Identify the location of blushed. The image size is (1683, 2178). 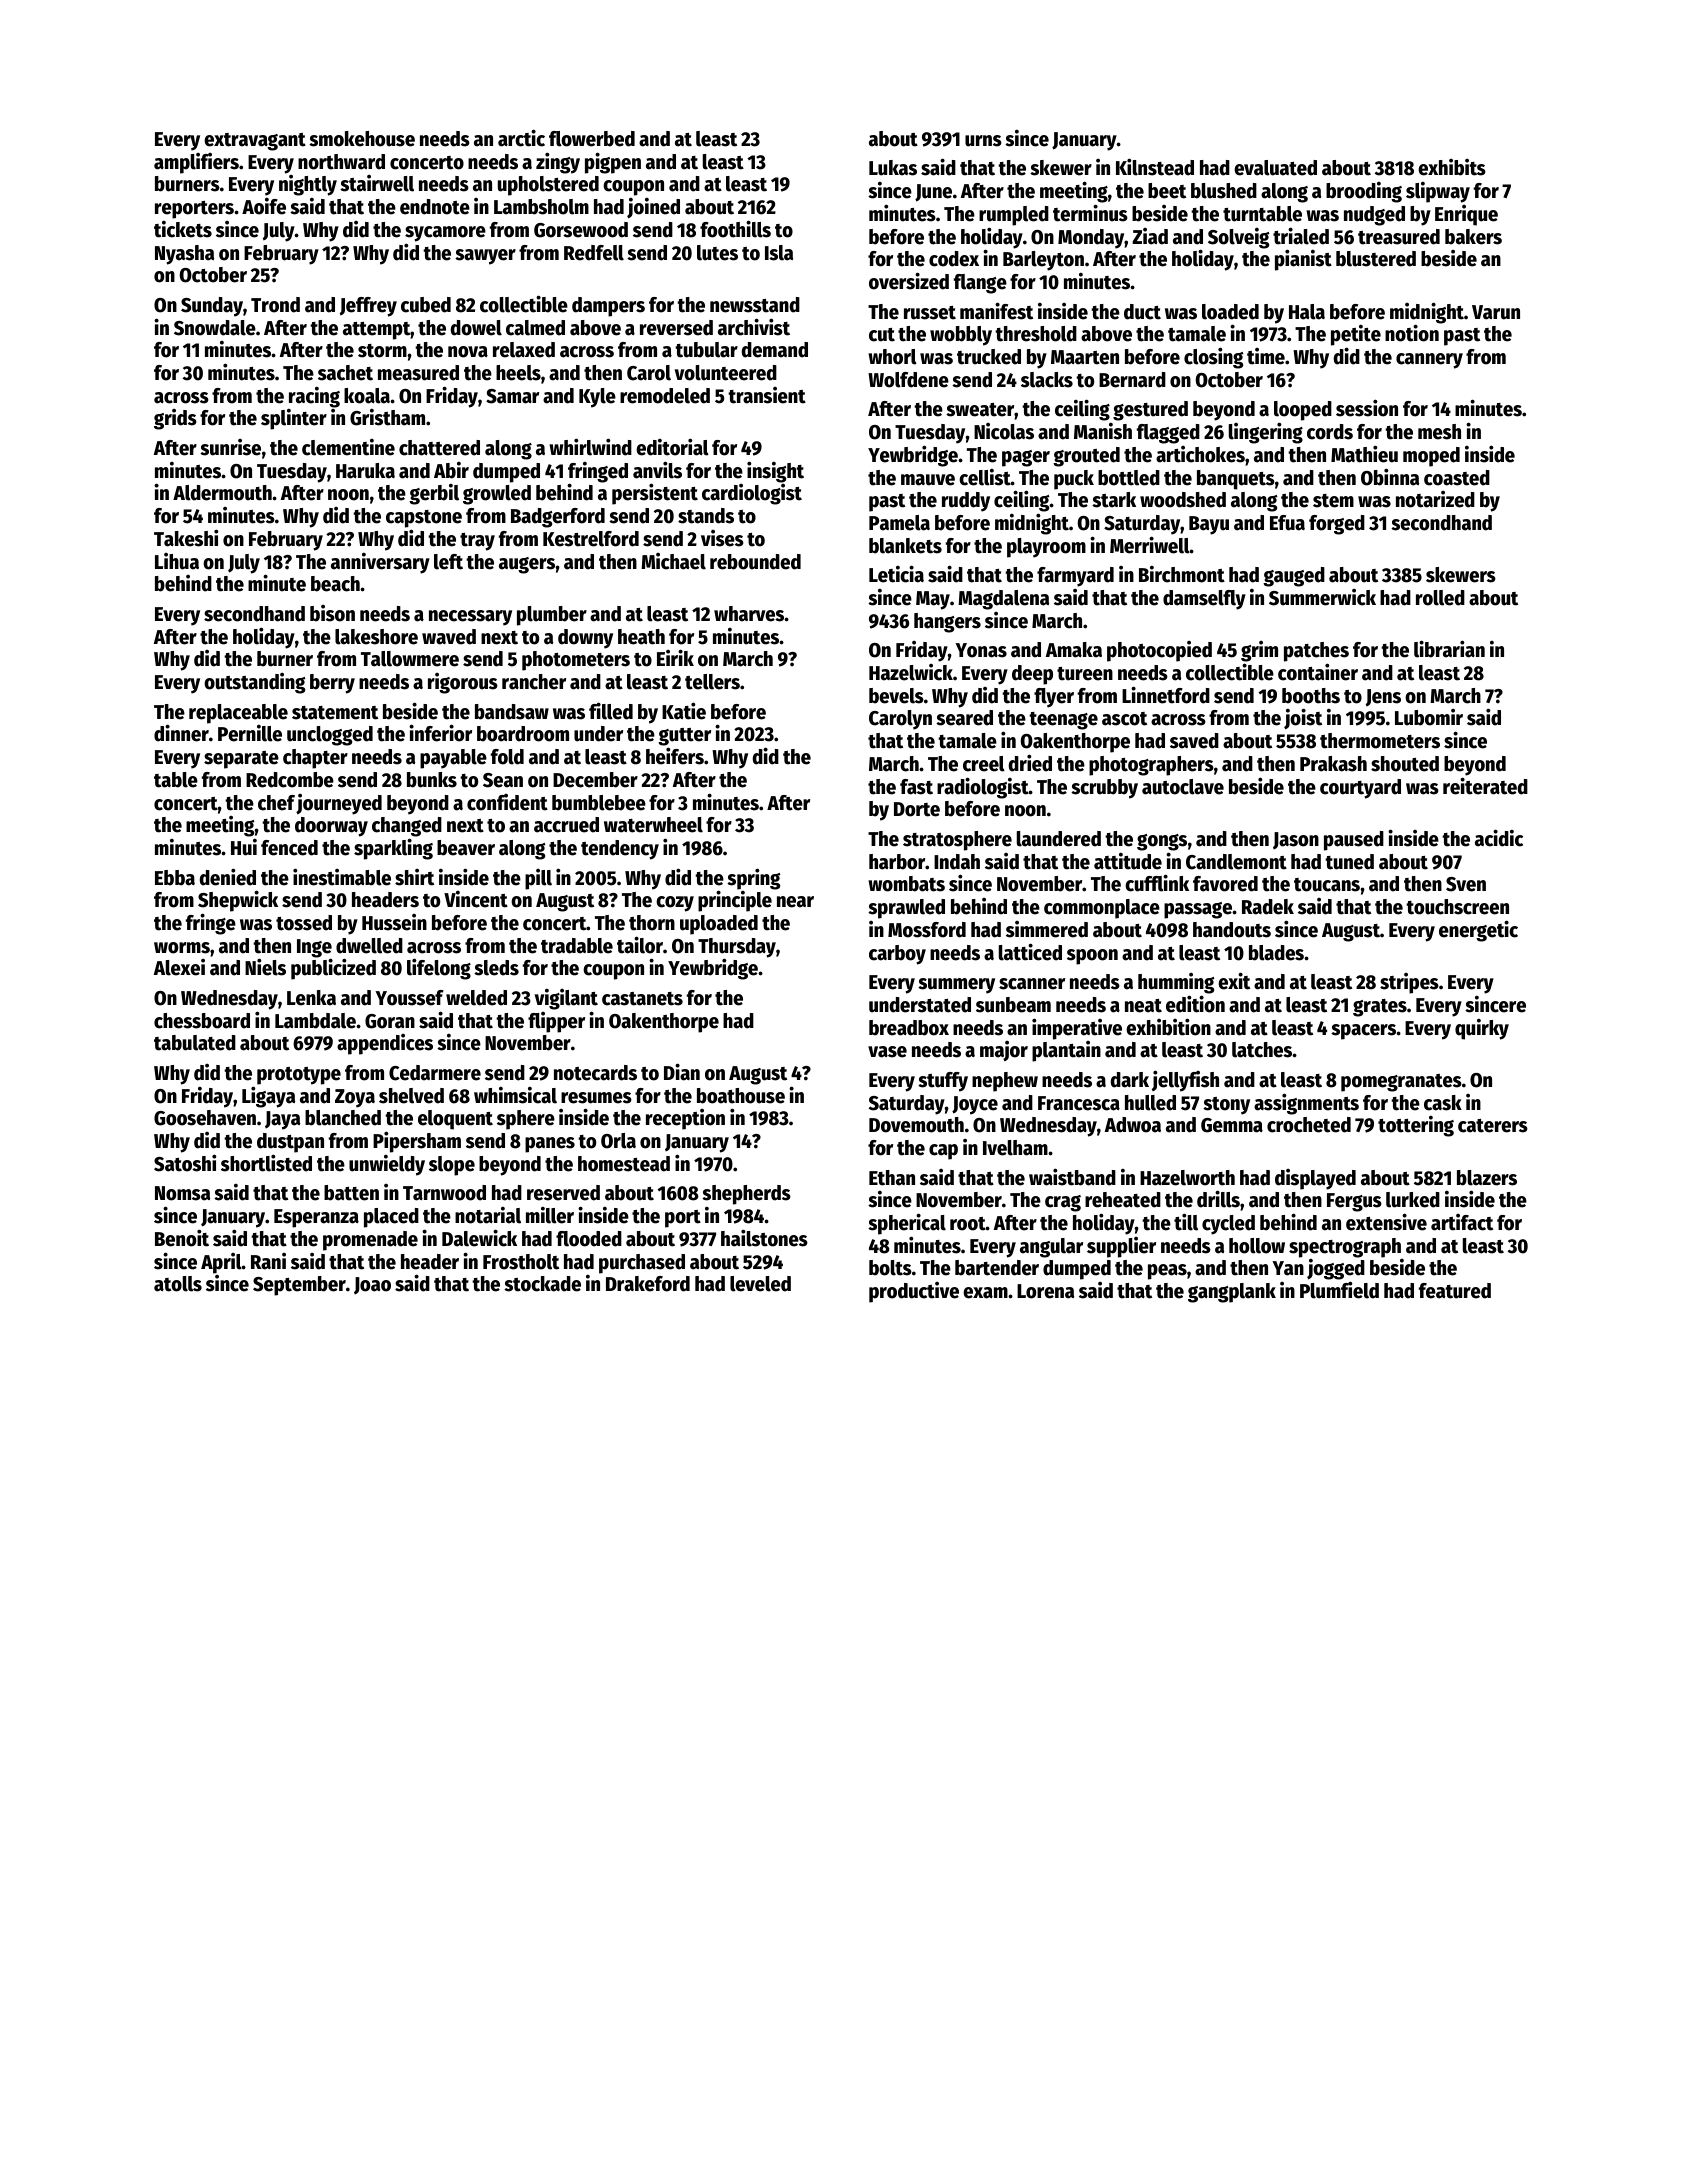
(1224, 191).
